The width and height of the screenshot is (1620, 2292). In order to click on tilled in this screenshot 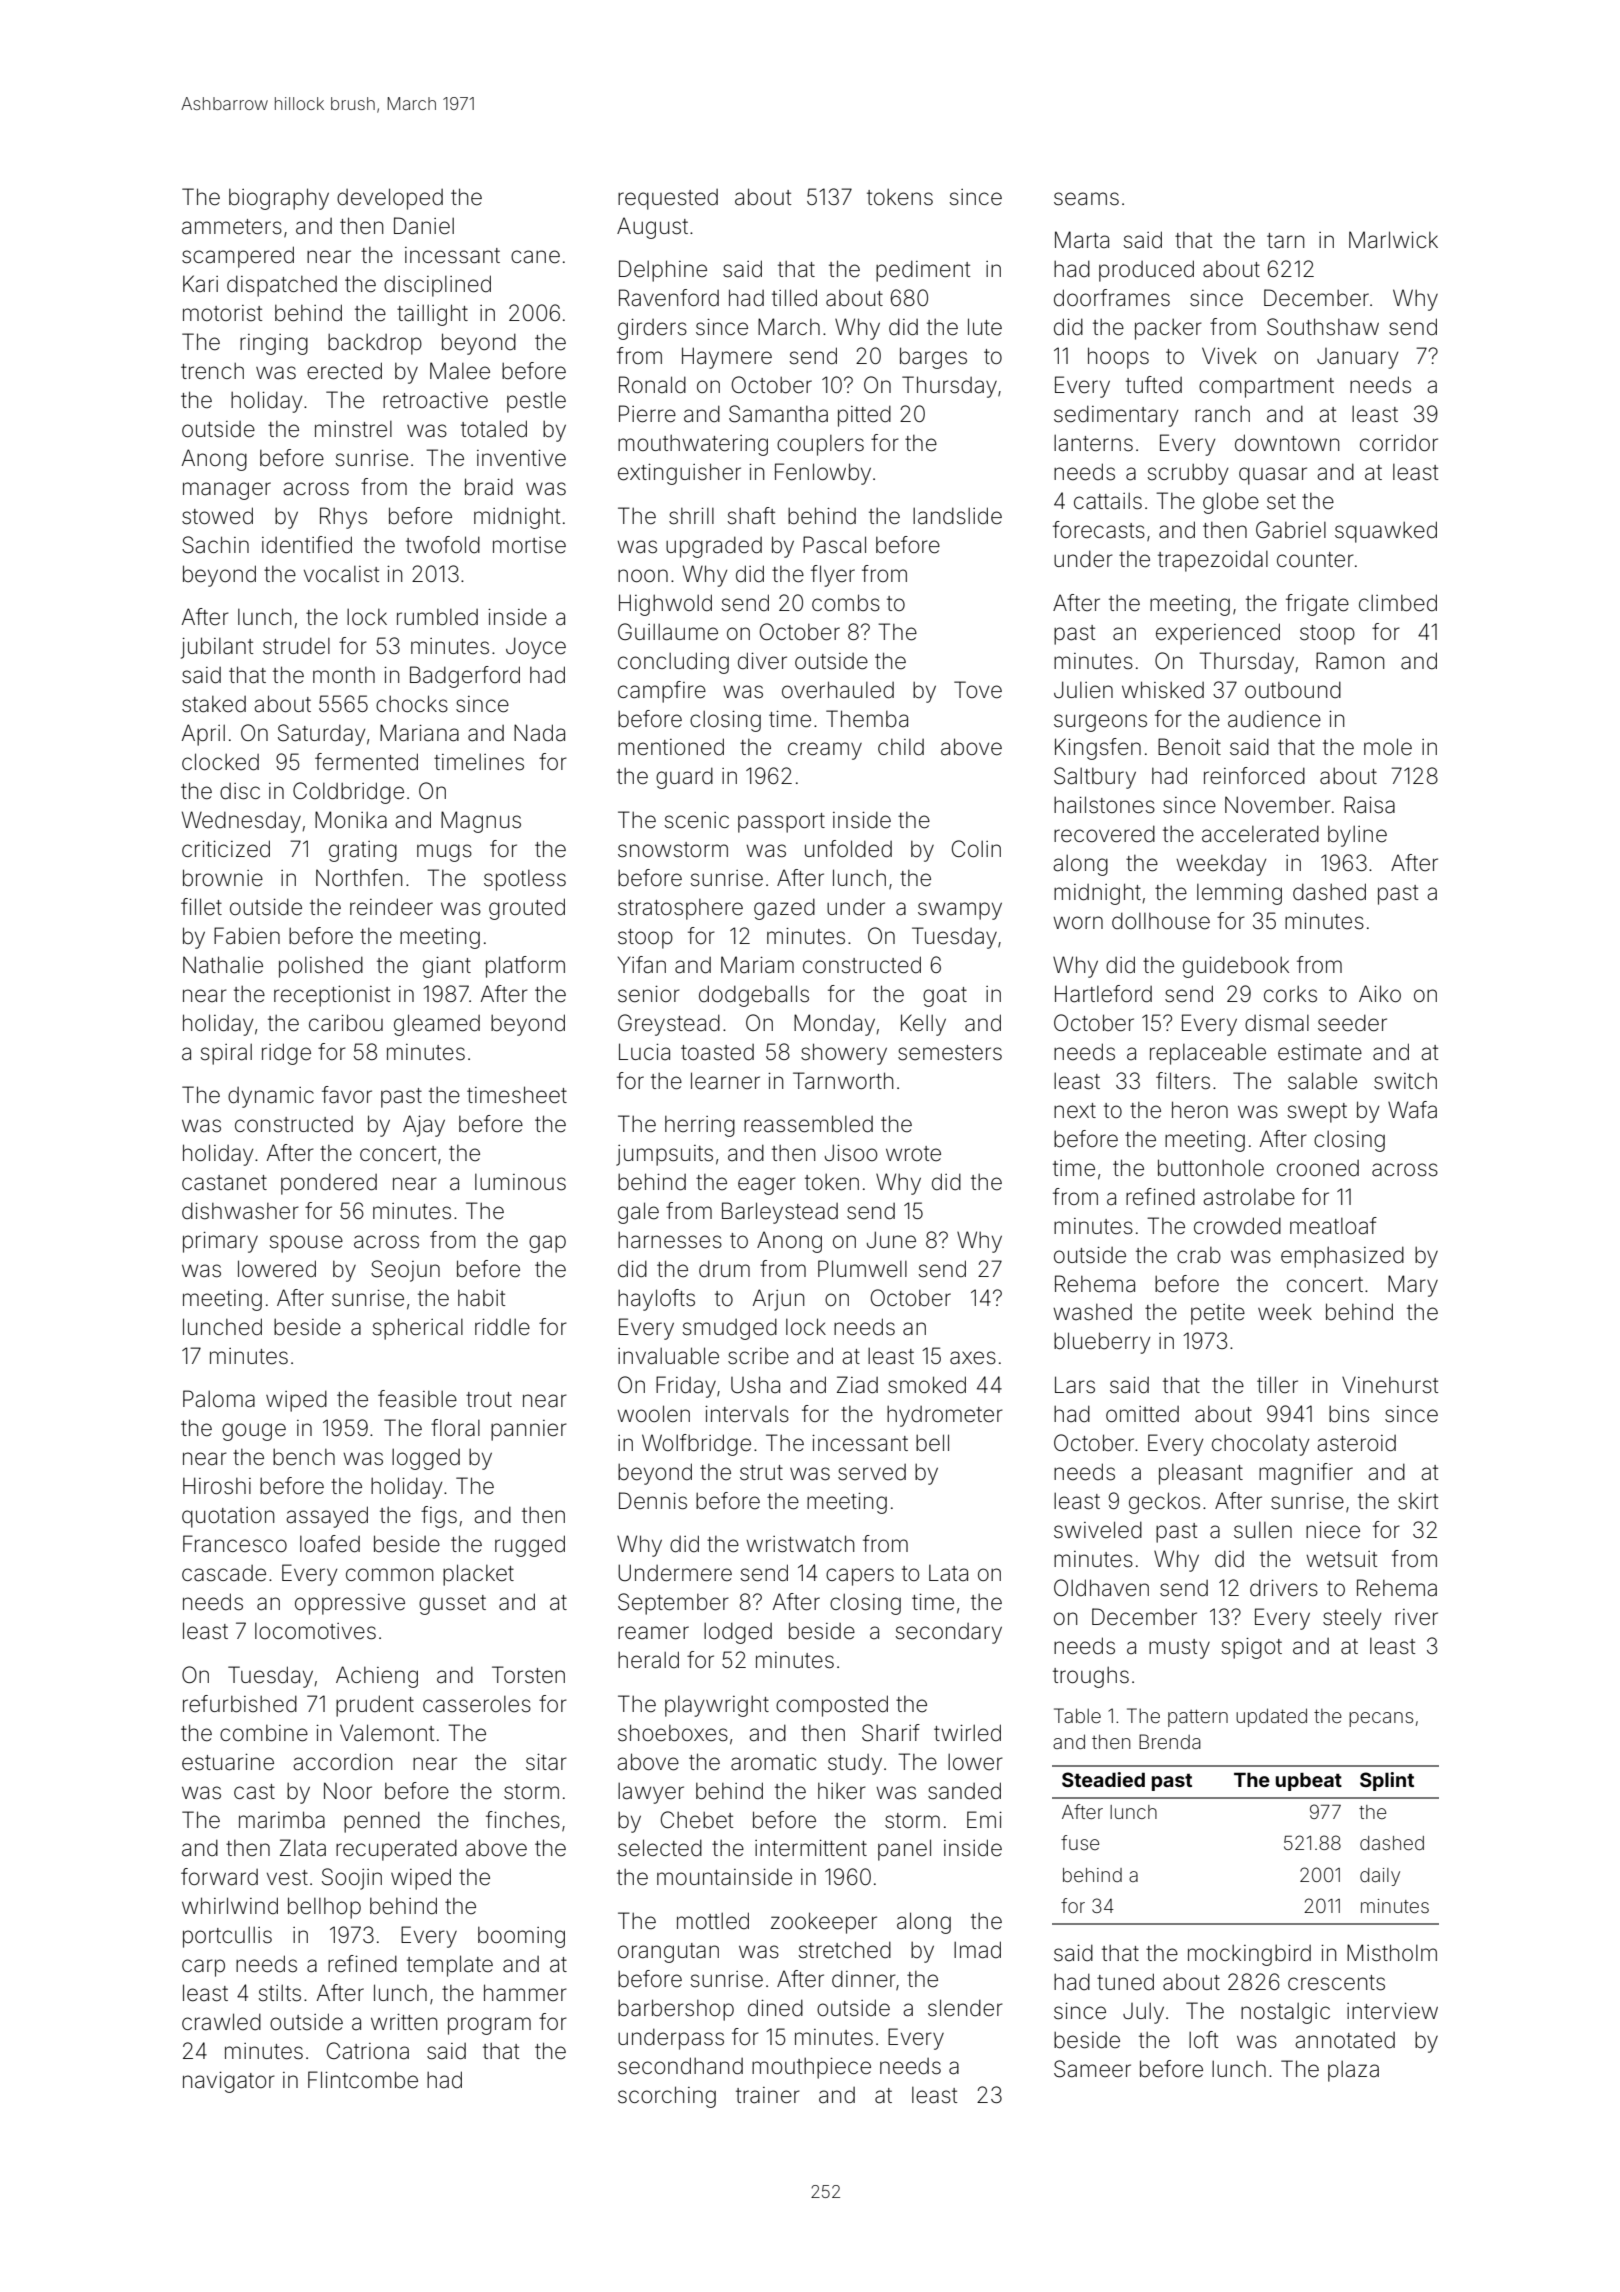, I will do `click(794, 298)`.
